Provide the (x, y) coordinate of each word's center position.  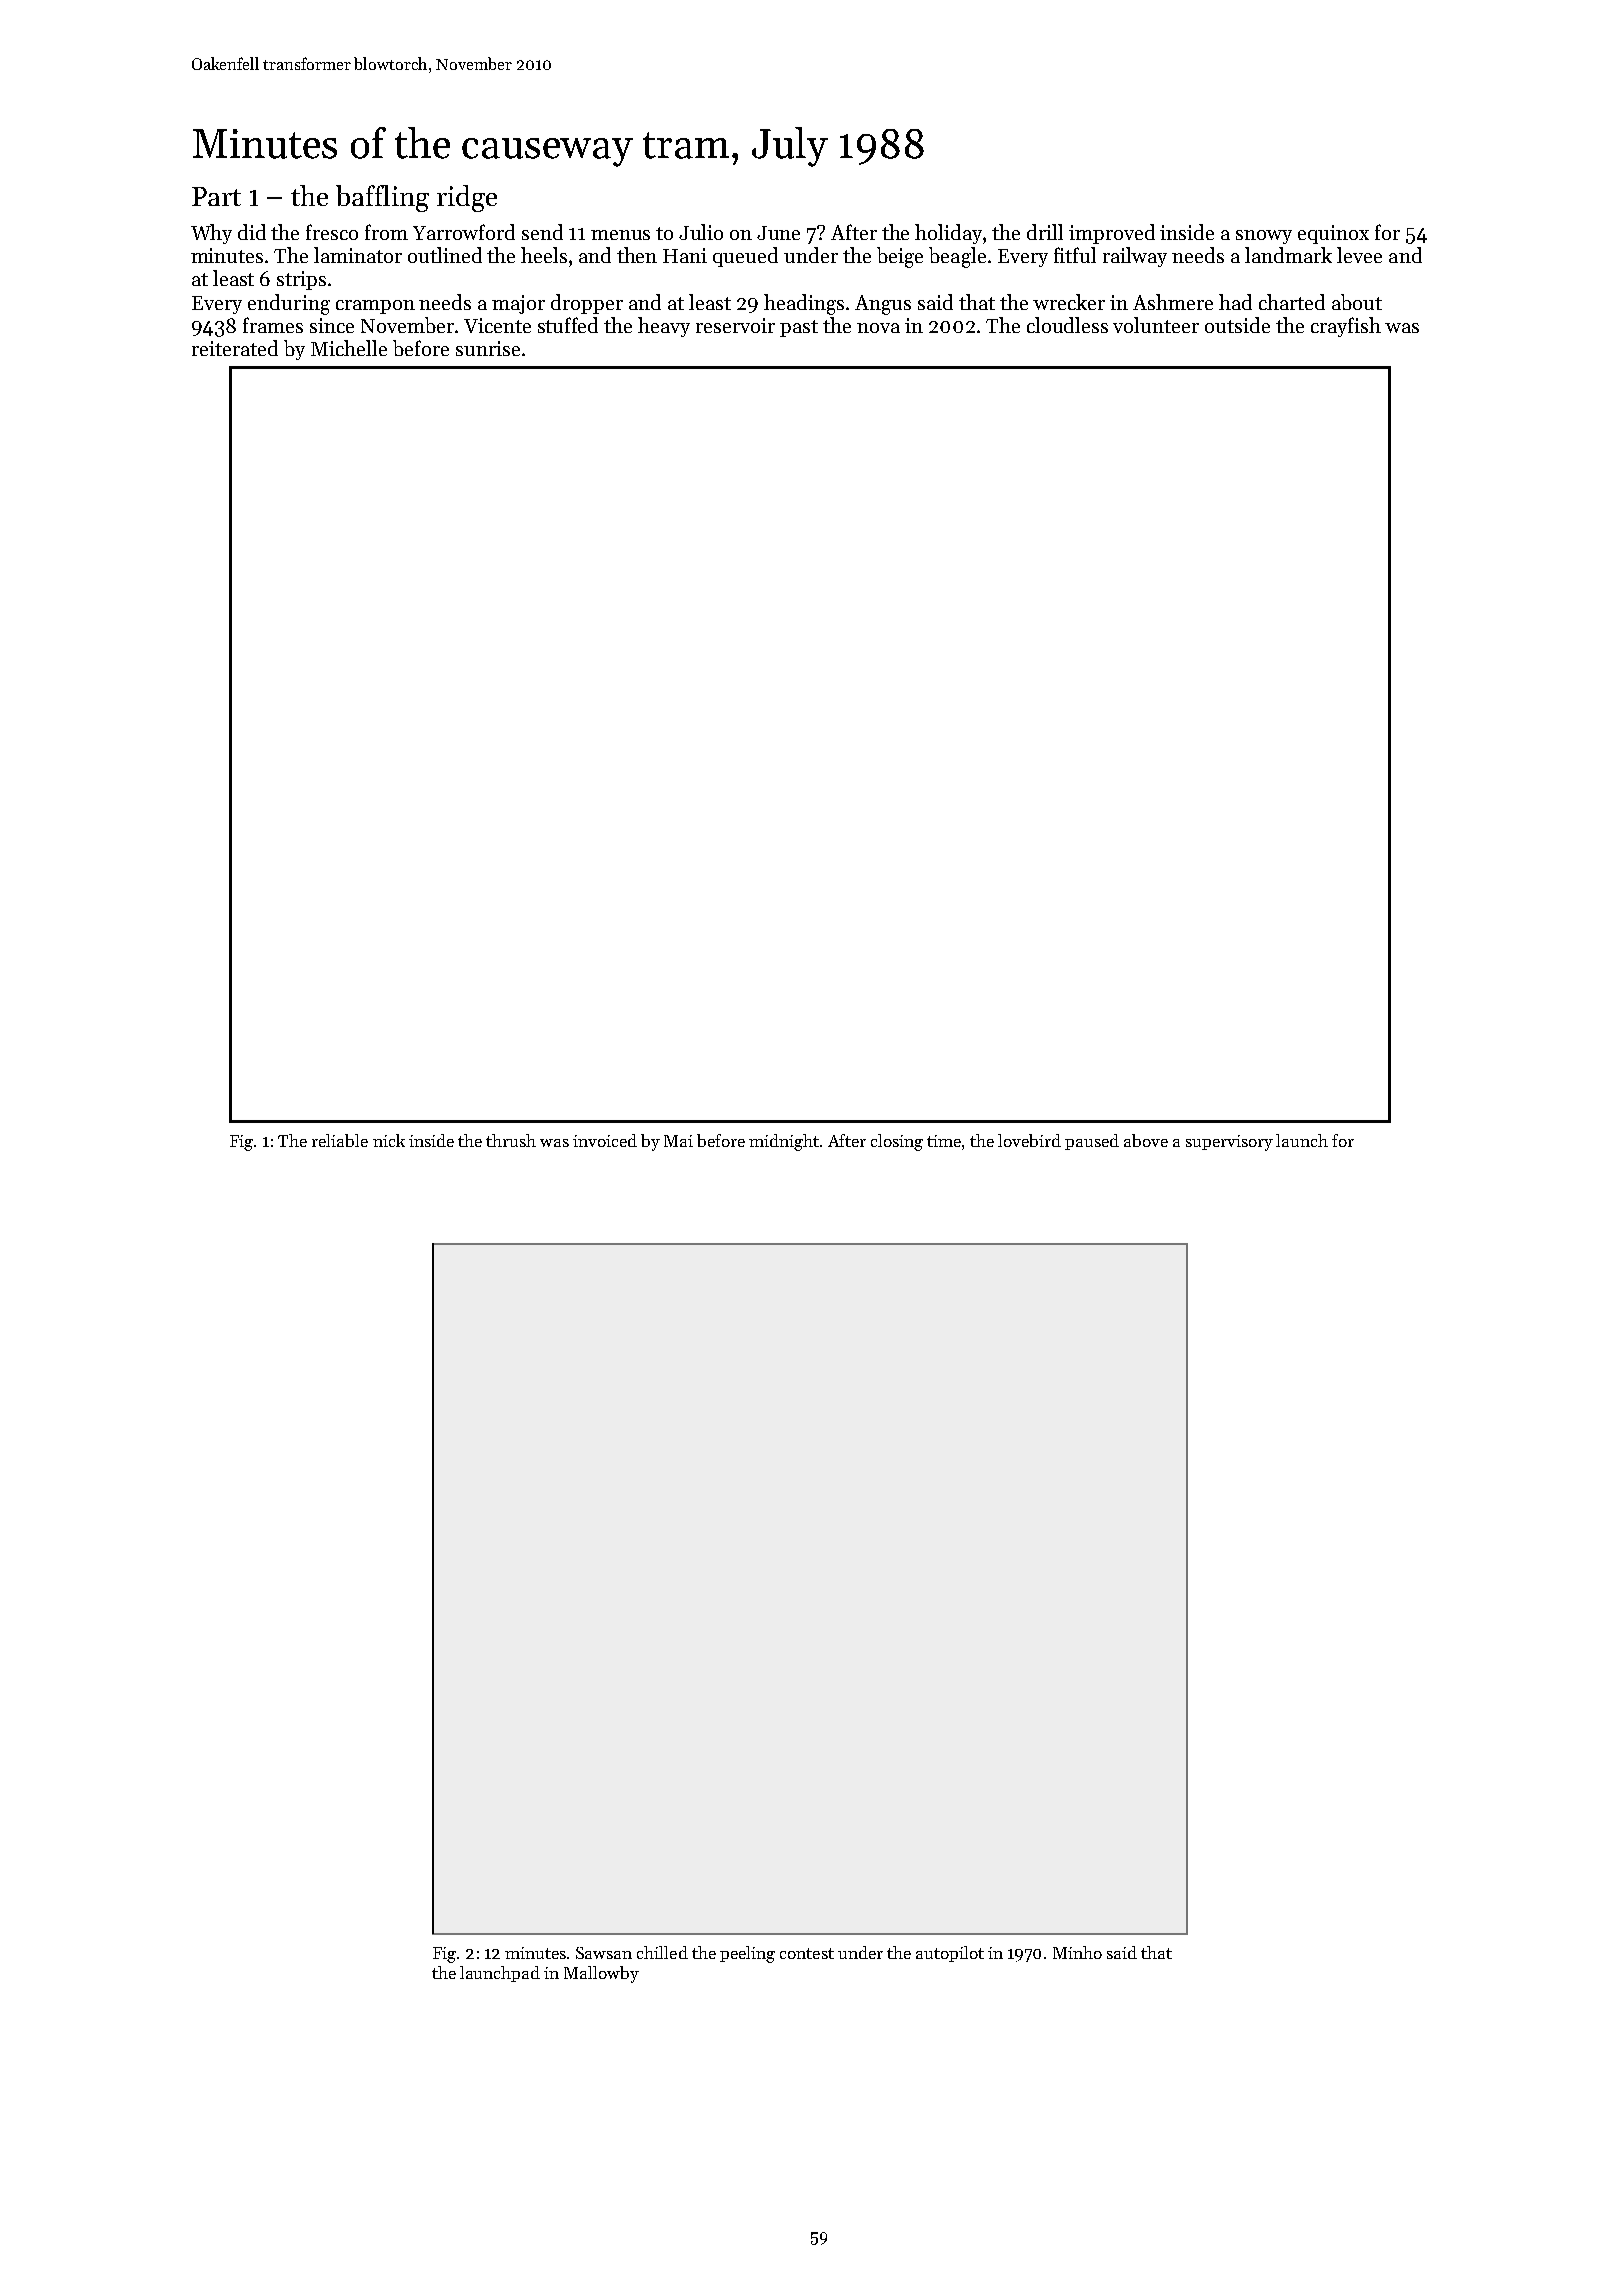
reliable (340, 1140)
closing (897, 1142)
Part (216, 196)
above (1146, 1140)
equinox (1333, 234)
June (778, 233)
